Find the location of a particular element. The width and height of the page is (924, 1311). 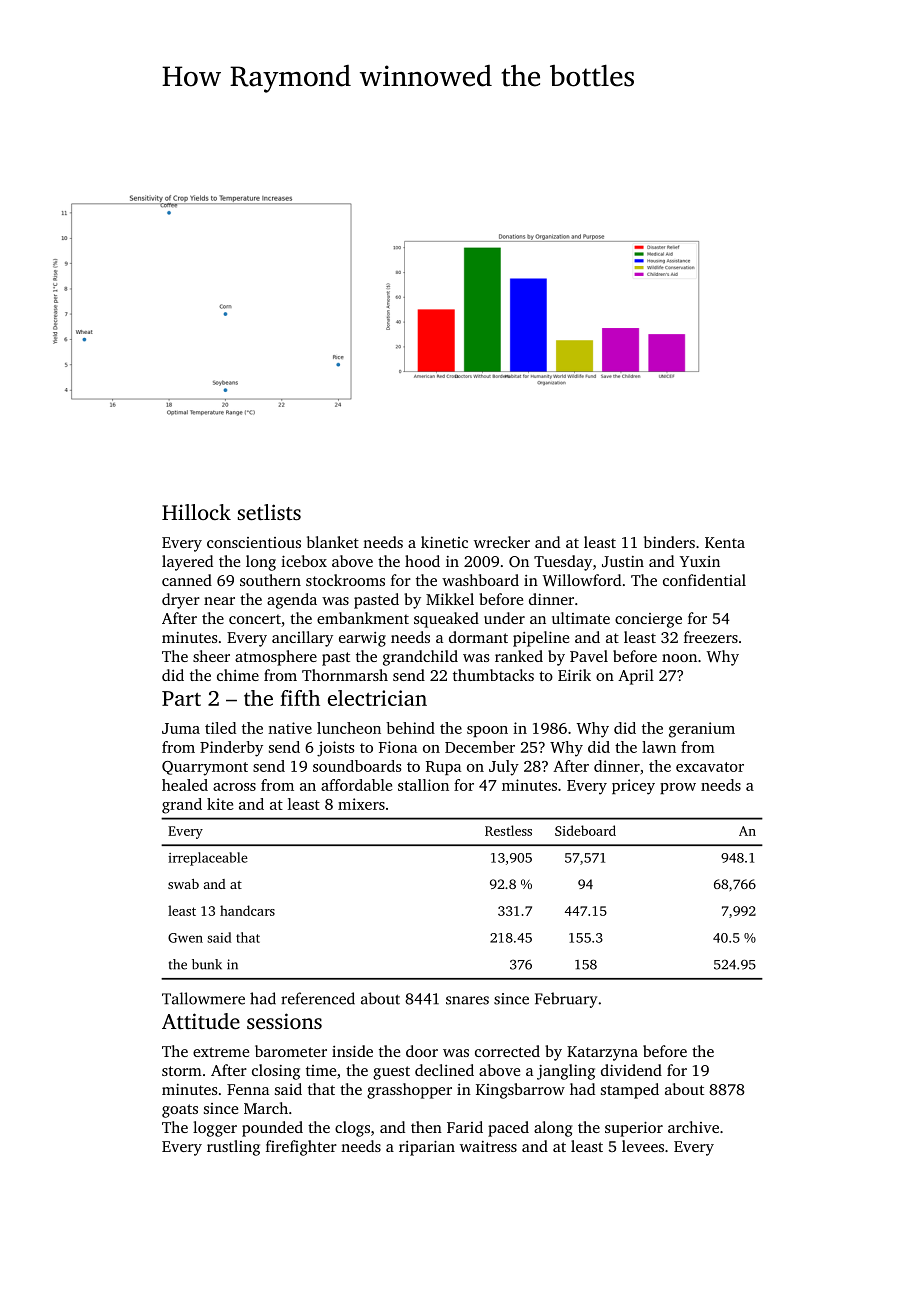

Restless is located at coordinates (508, 830).
